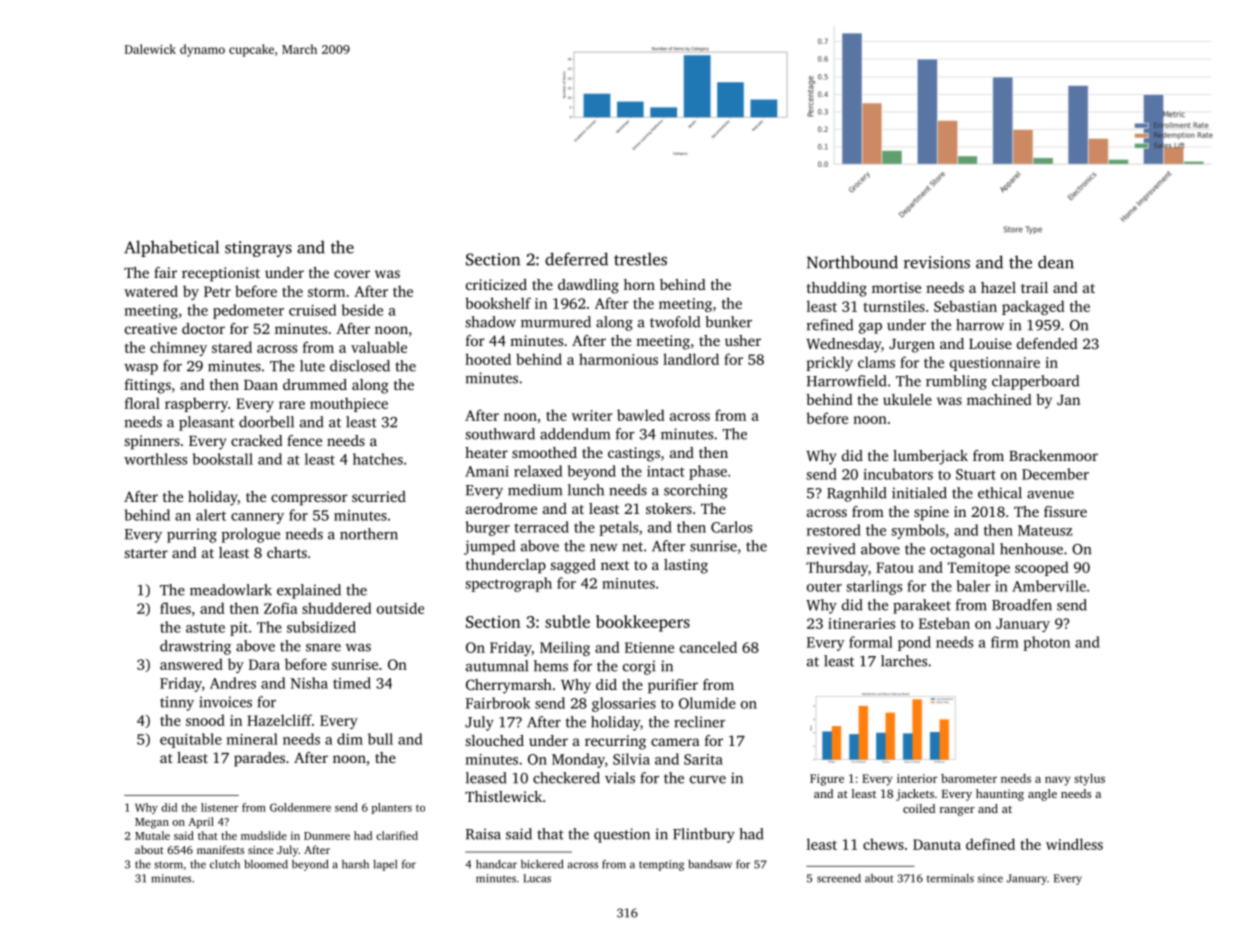 The width and height of the image is (1233, 952). What do you see at coordinates (1000, 493) in the image?
I see `ethical` at bounding box center [1000, 493].
